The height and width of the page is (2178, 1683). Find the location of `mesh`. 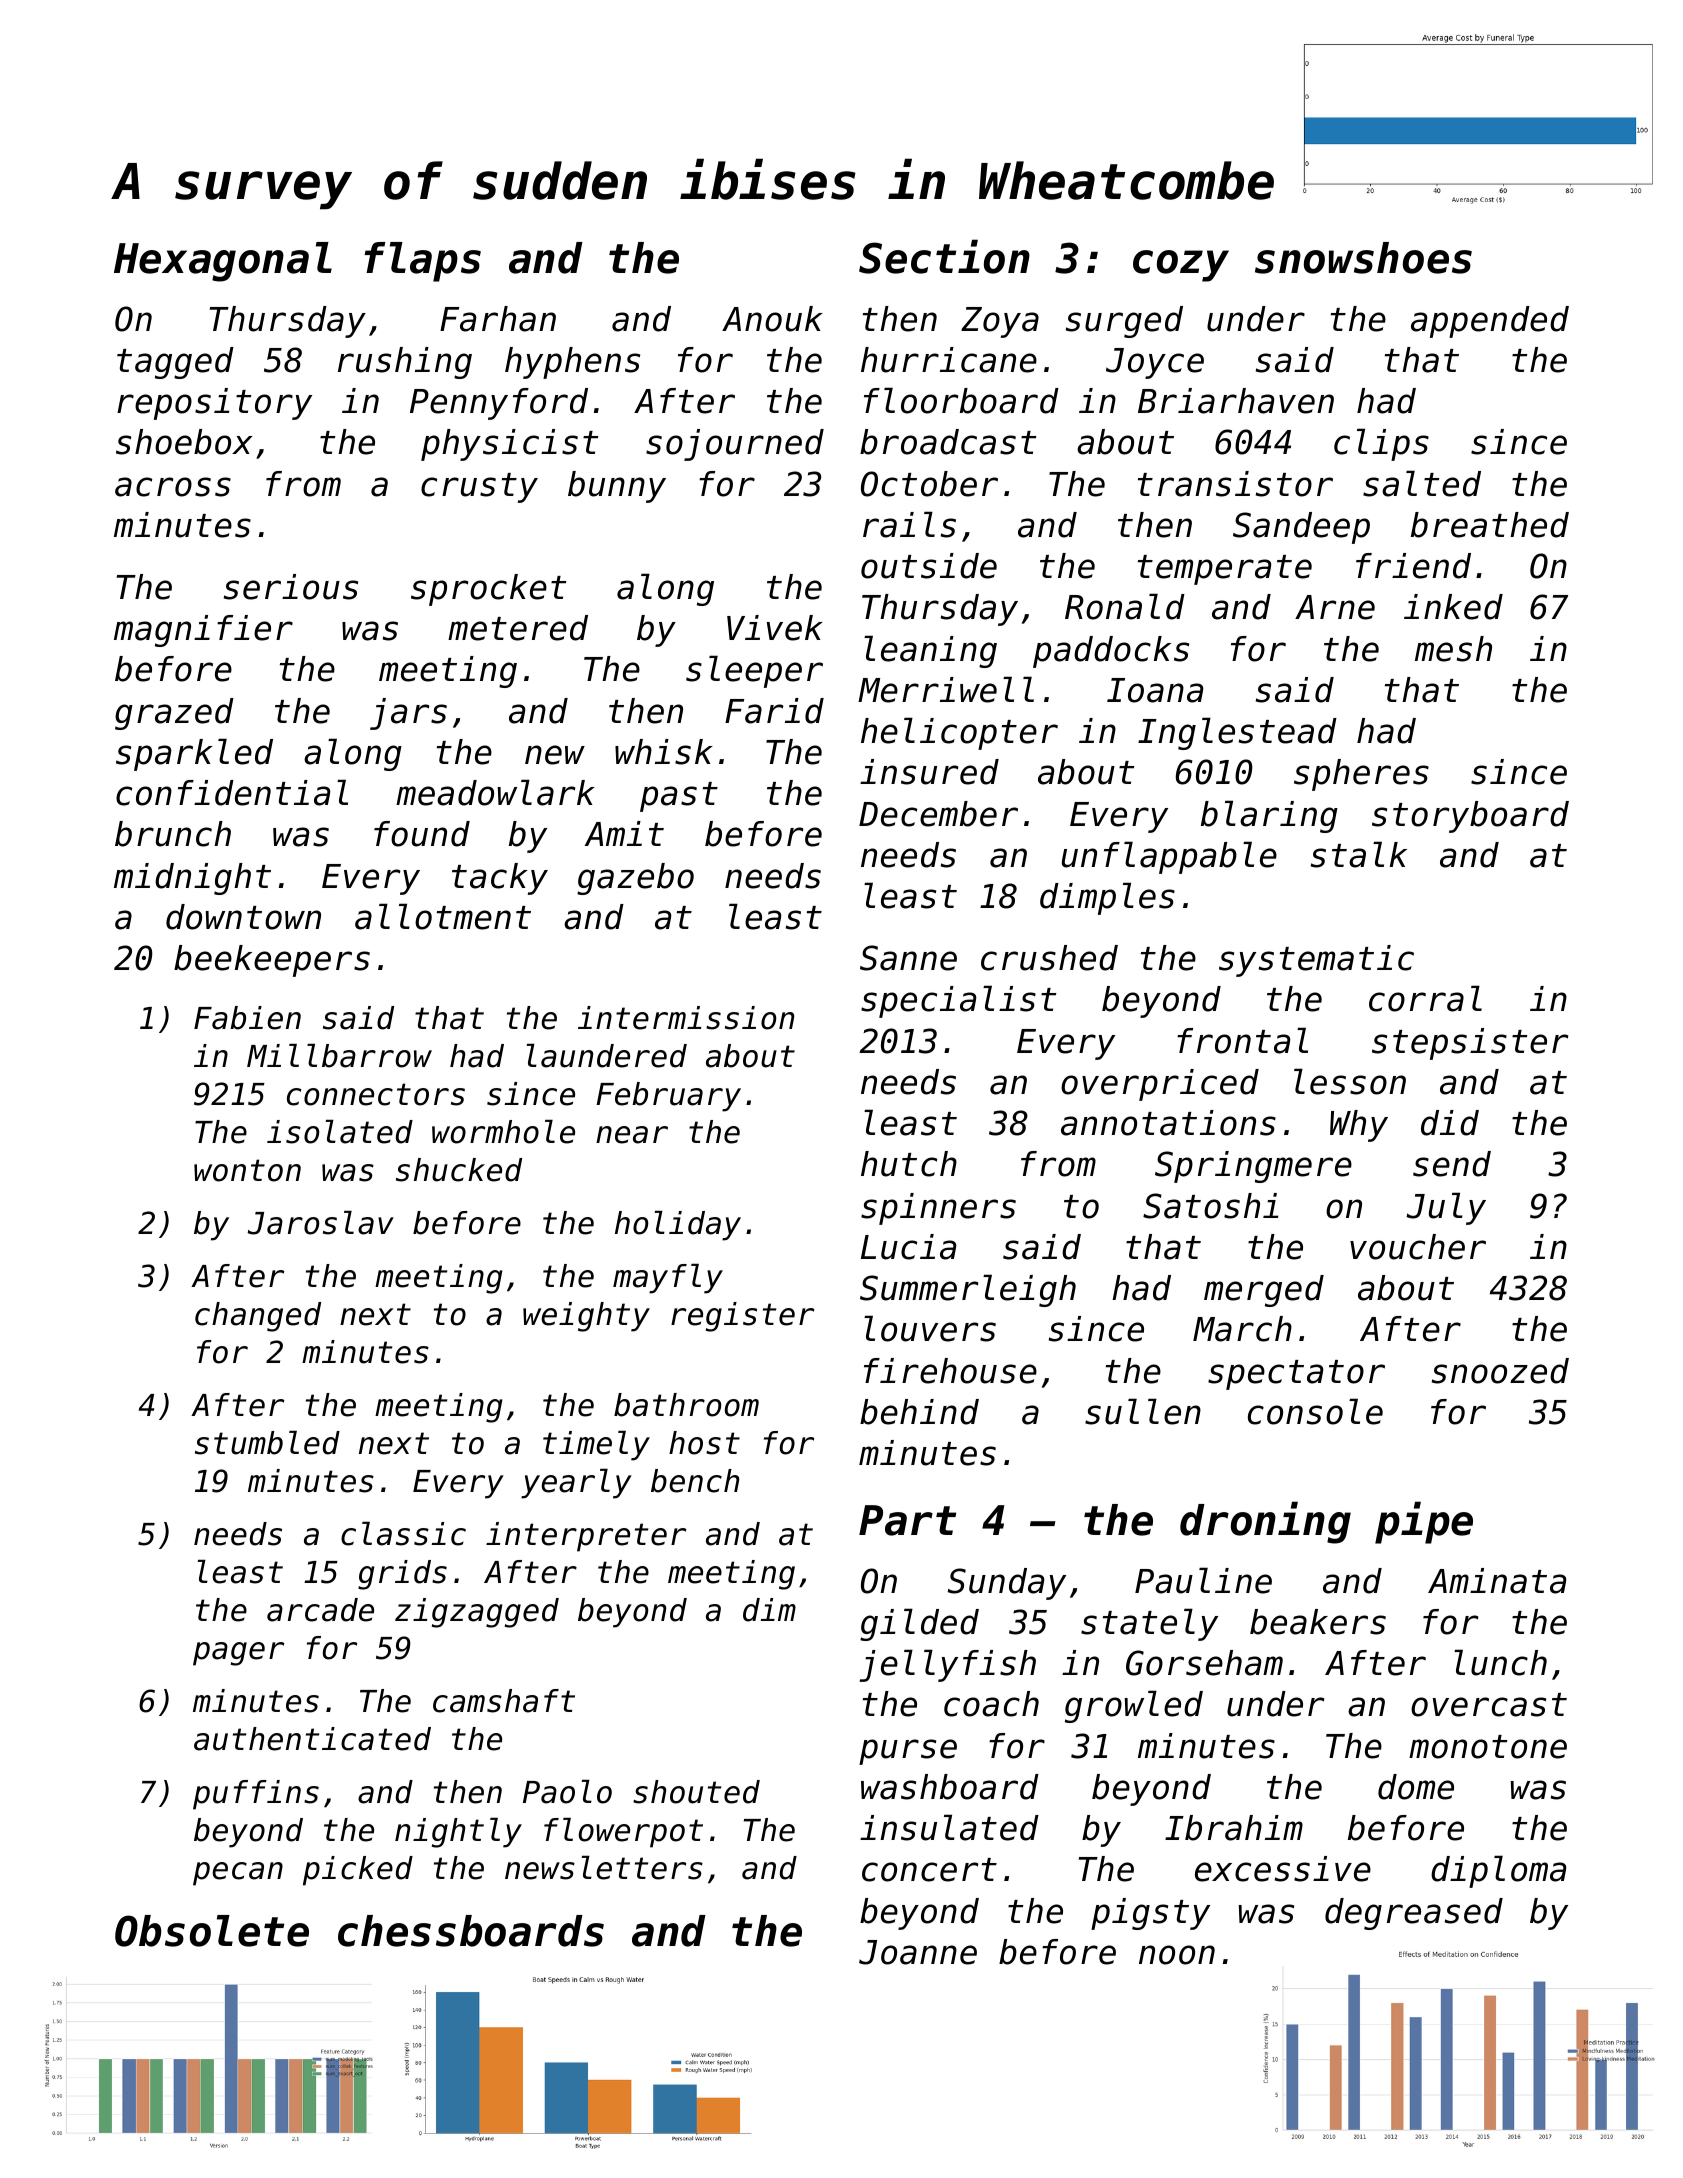

mesh is located at coordinates (1453, 649).
